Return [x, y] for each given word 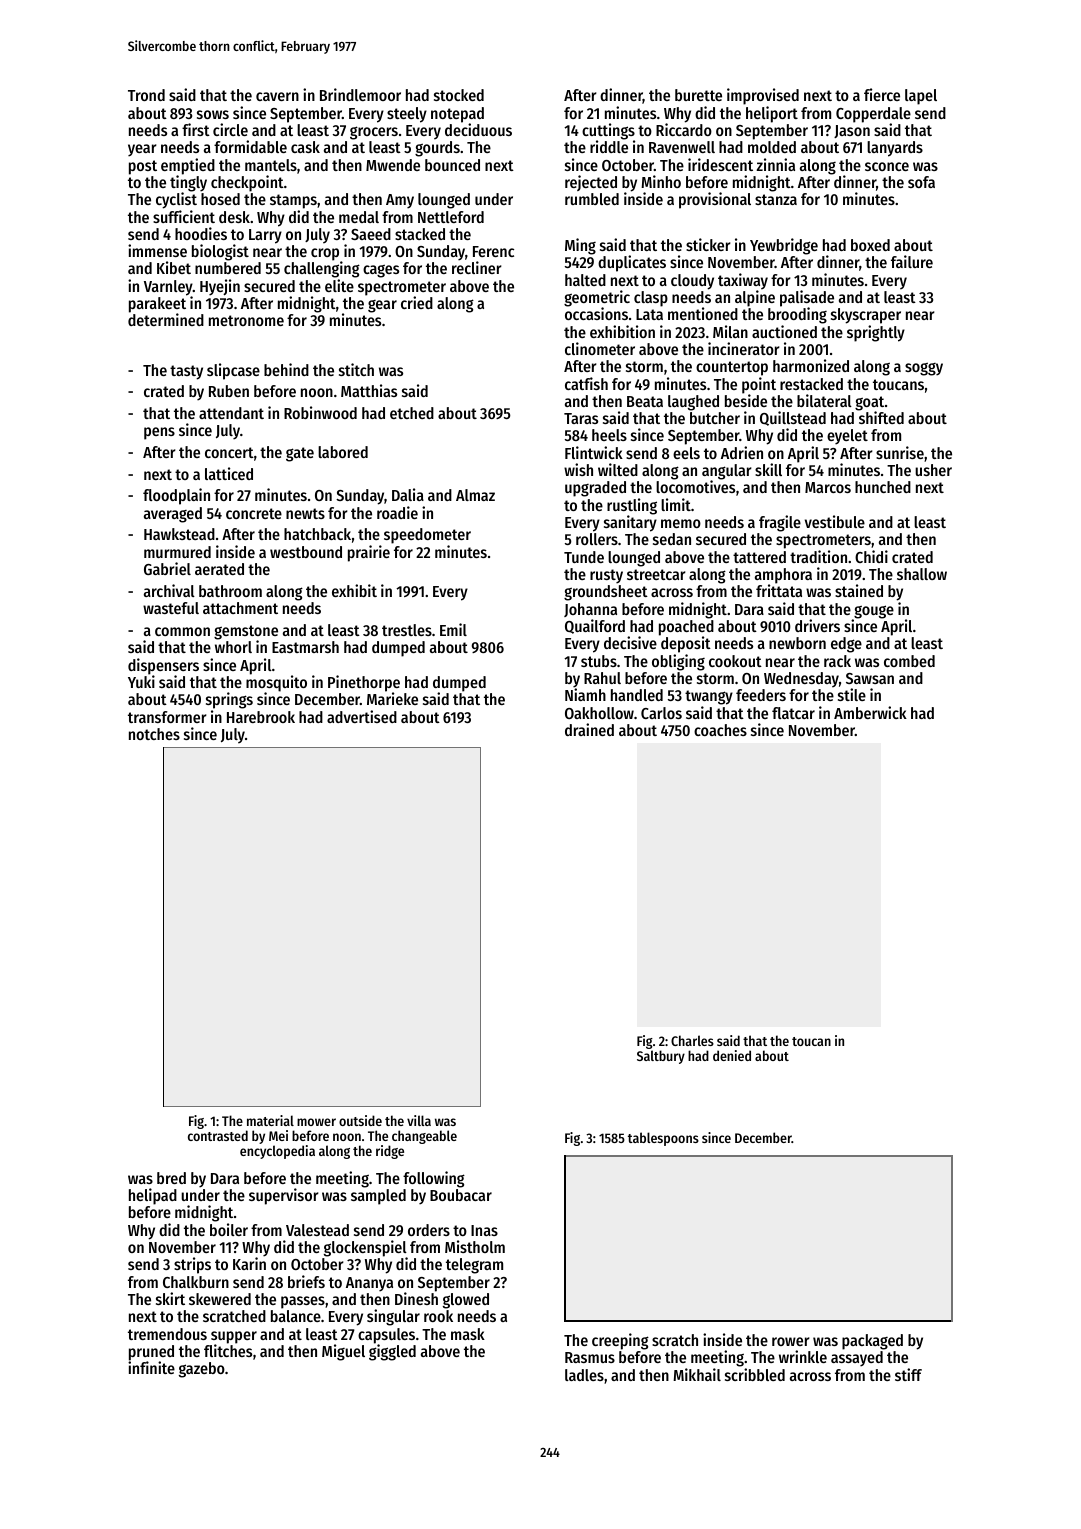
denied [732, 1055]
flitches [228, 1350]
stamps [293, 201]
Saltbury [661, 1057]
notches [154, 734]
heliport [772, 114]
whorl [233, 647]
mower [316, 1122]
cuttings [608, 131]
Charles [692, 1040]
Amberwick [870, 712]
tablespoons [663, 1139]
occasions [596, 313]
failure [912, 261]
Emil [453, 629]
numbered [228, 268]
